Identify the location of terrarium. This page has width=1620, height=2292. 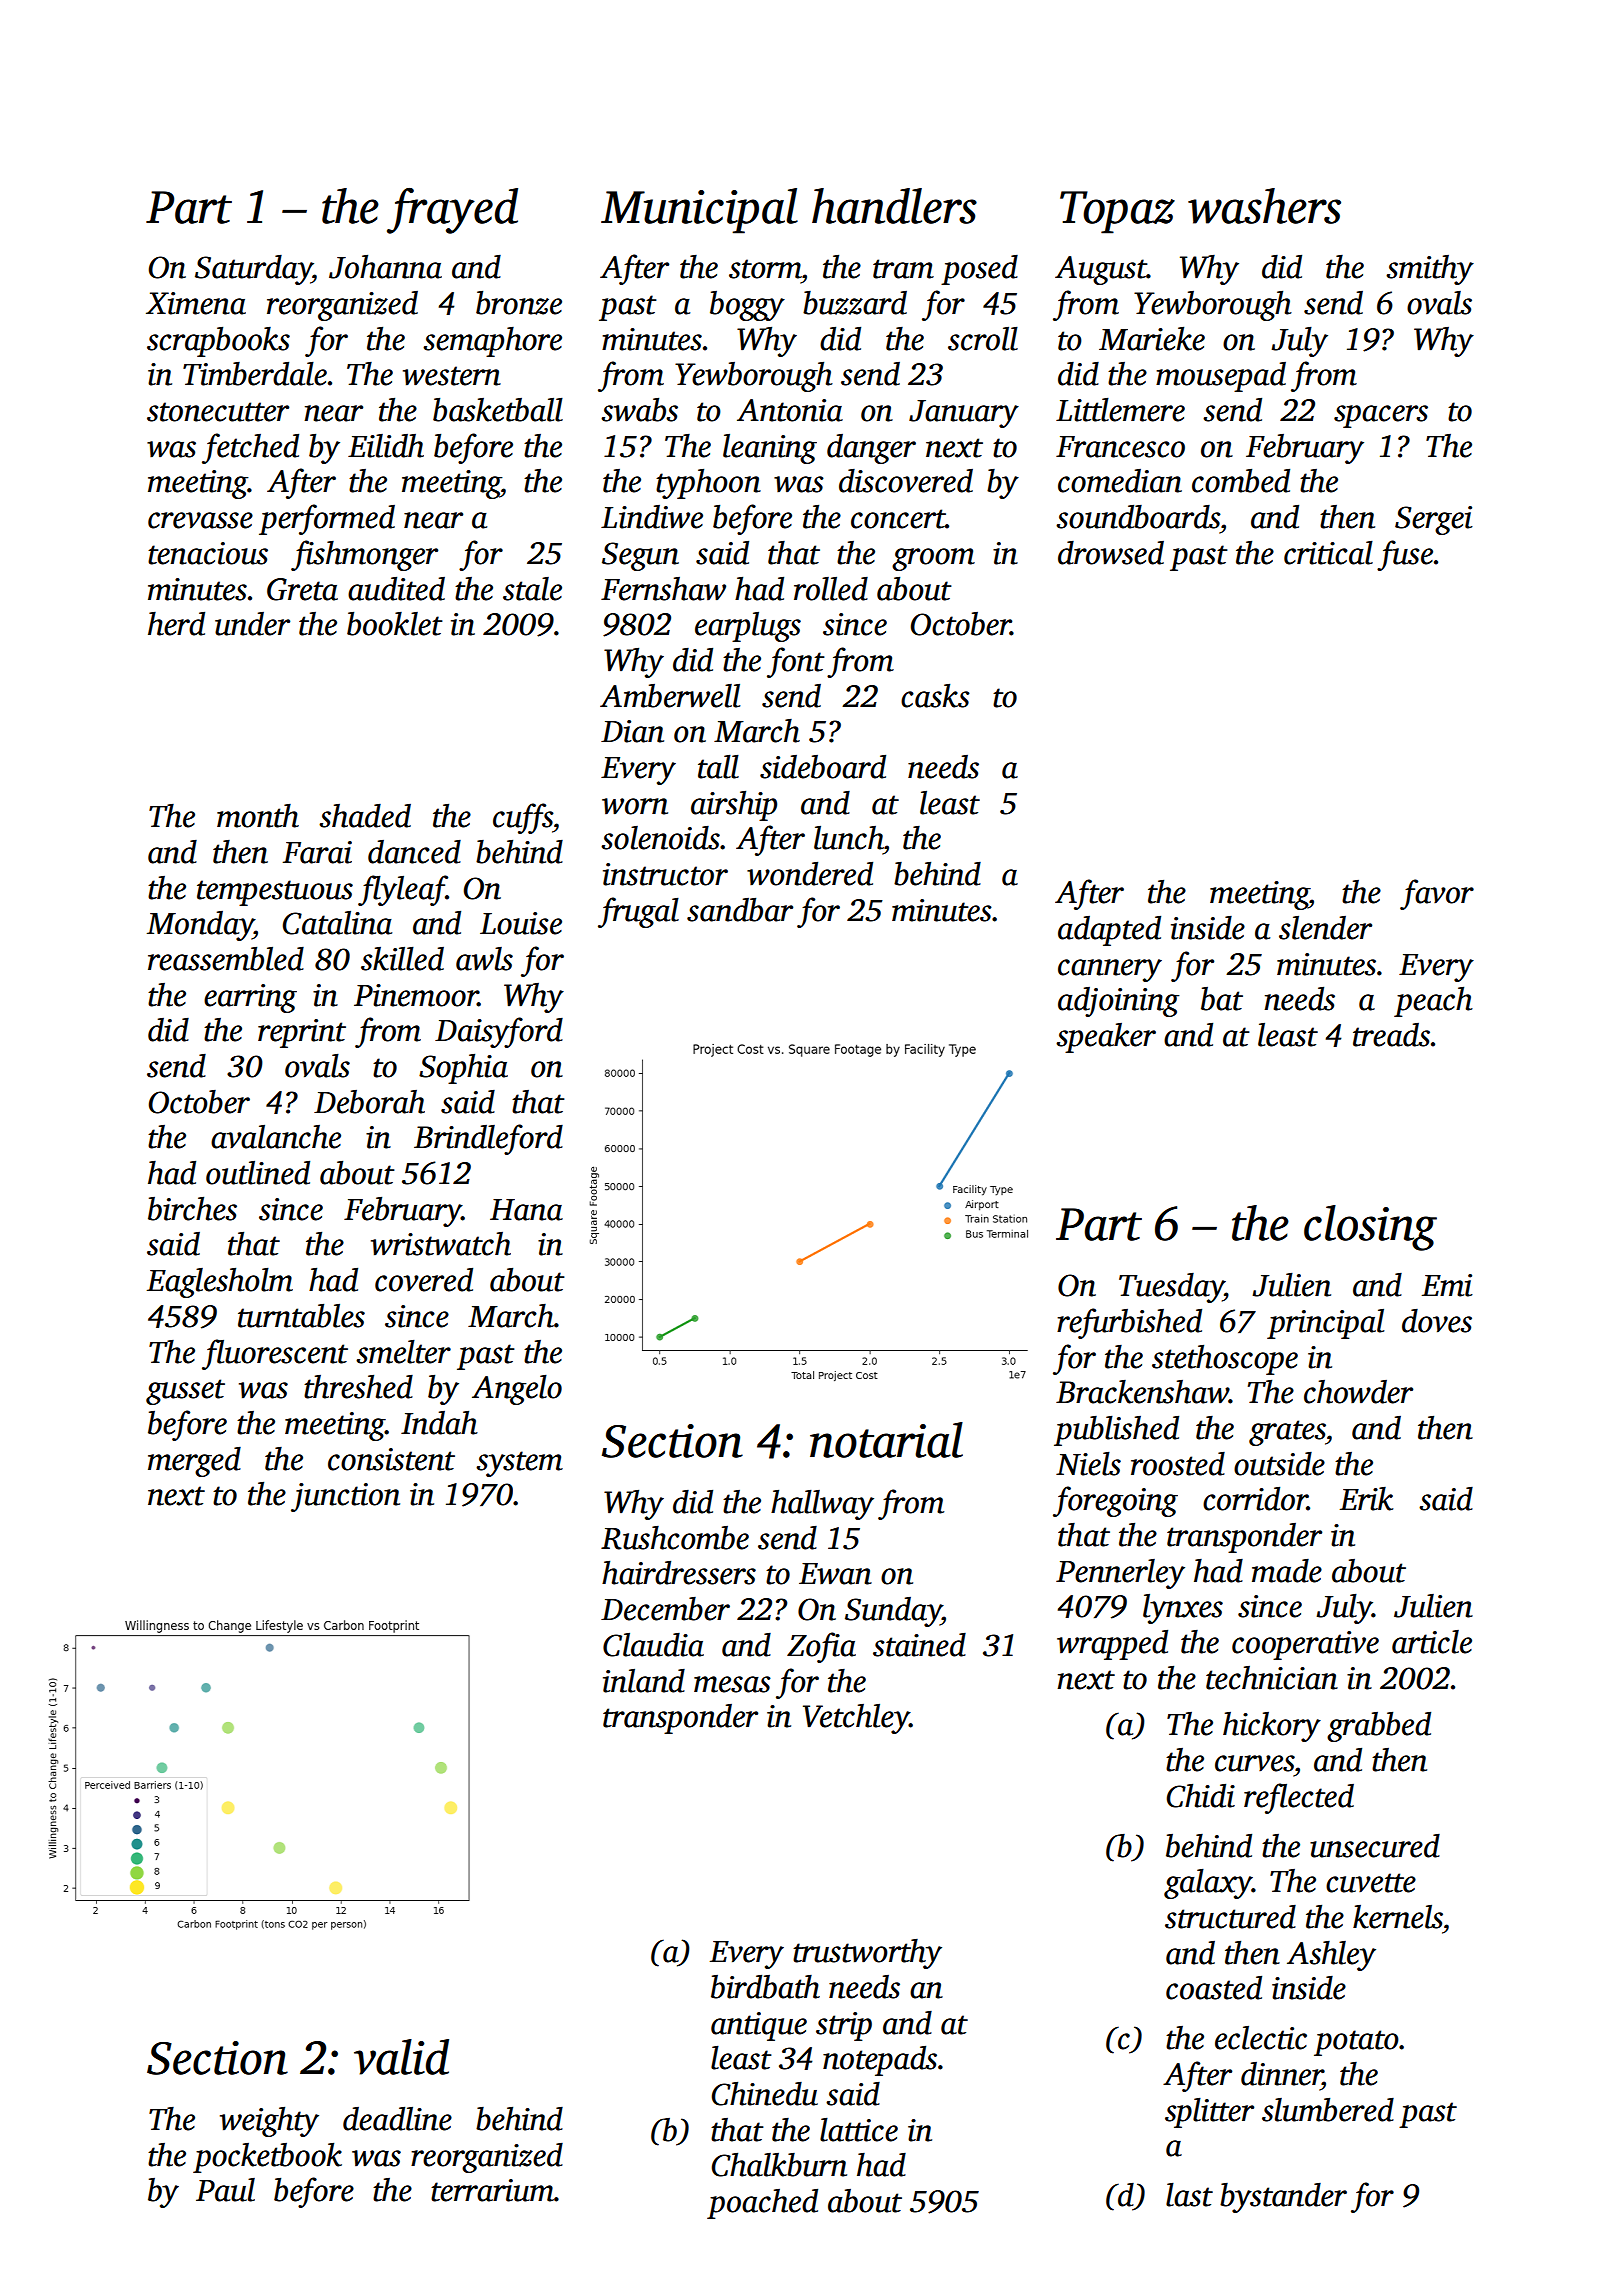
(492, 2190).
